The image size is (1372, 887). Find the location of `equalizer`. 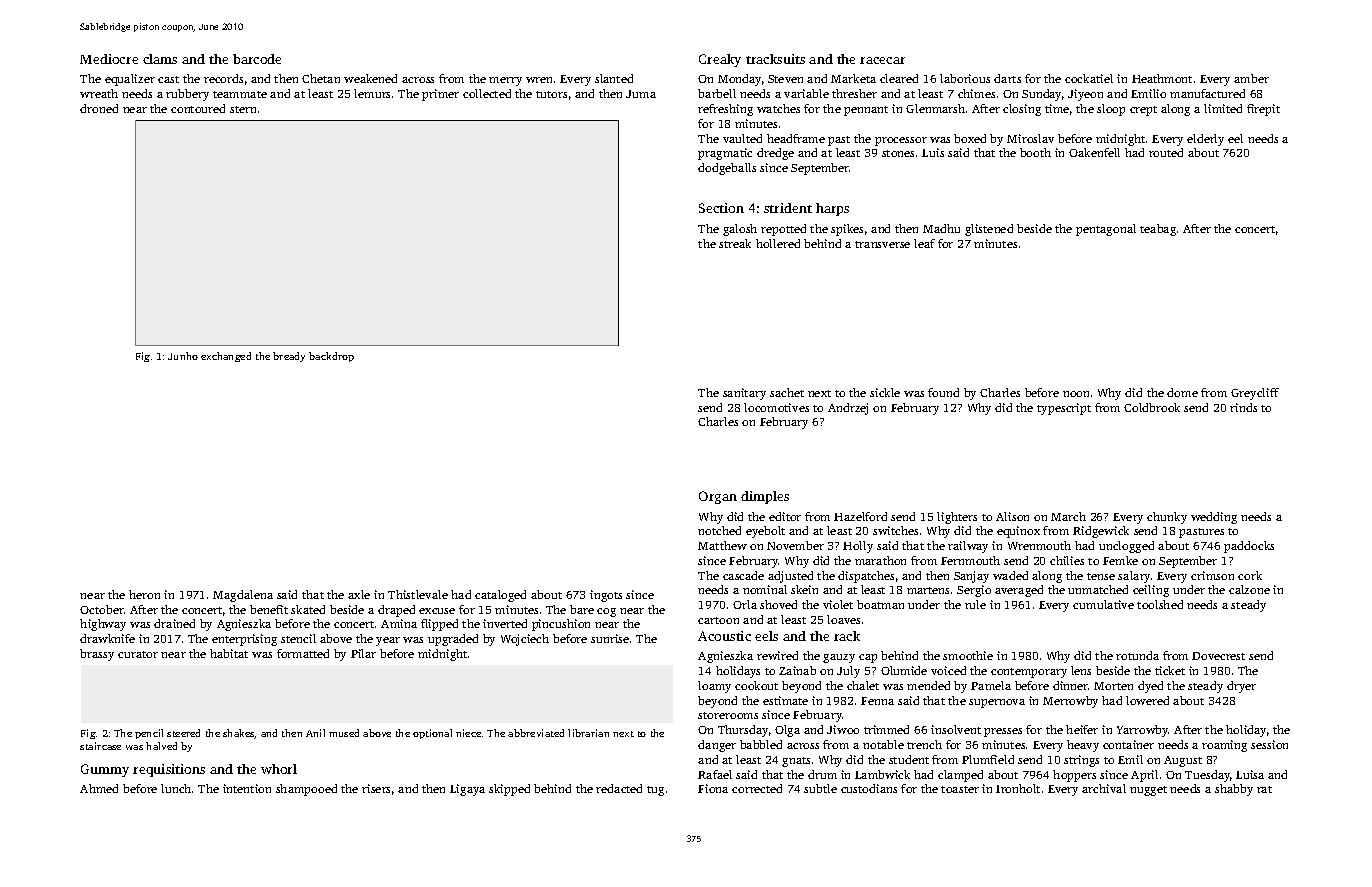

equalizer is located at coordinates (130, 80).
